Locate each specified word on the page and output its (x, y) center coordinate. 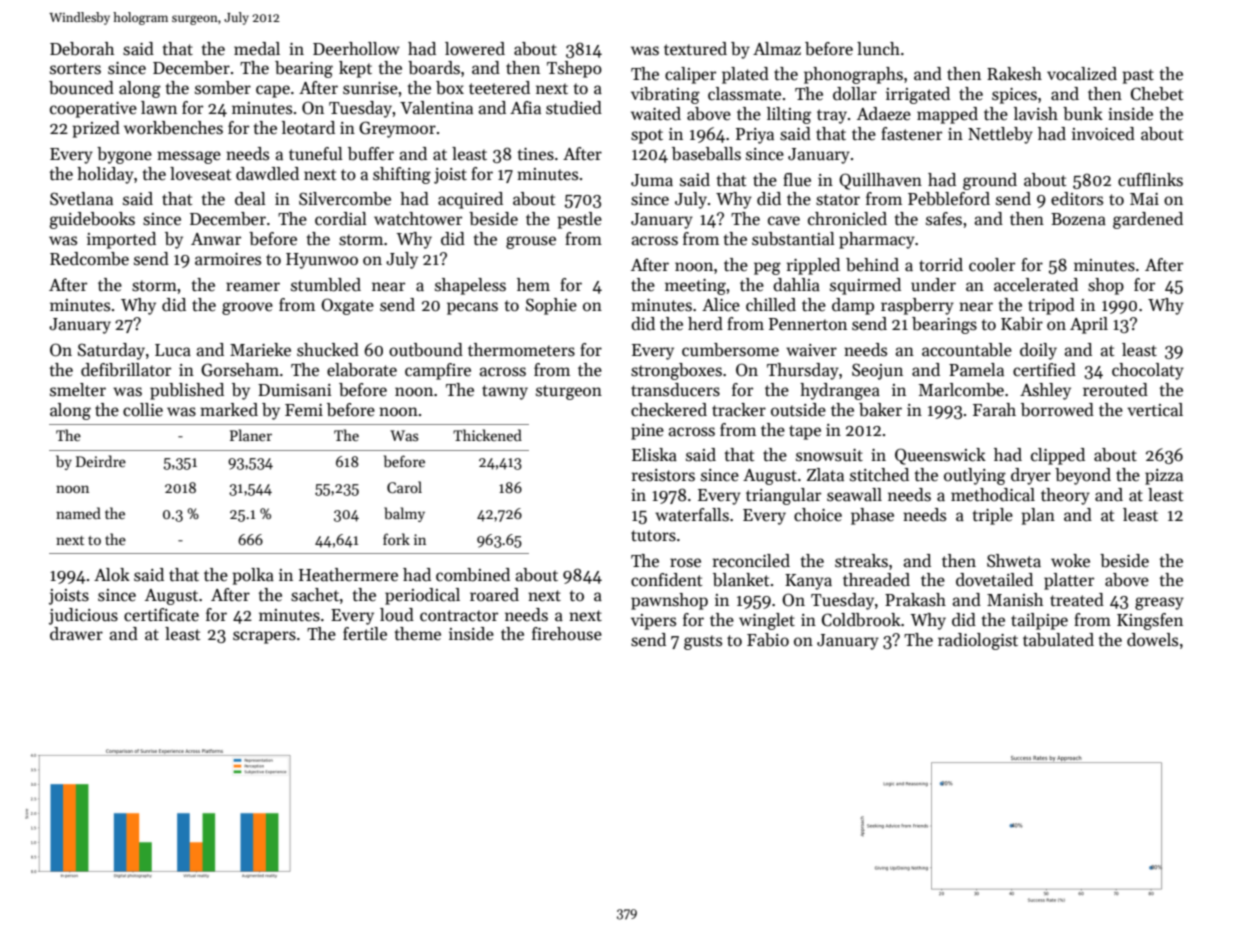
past (1138, 76)
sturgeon (569, 392)
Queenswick (940, 456)
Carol (404, 487)
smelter (78, 389)
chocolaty (1148, 371)
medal (257, 49)
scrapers (264, 637)
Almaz (777, 49)
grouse (531, 242)
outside (798, 409)
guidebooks (92, 220)
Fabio (768, 640)
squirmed (865, 286)
